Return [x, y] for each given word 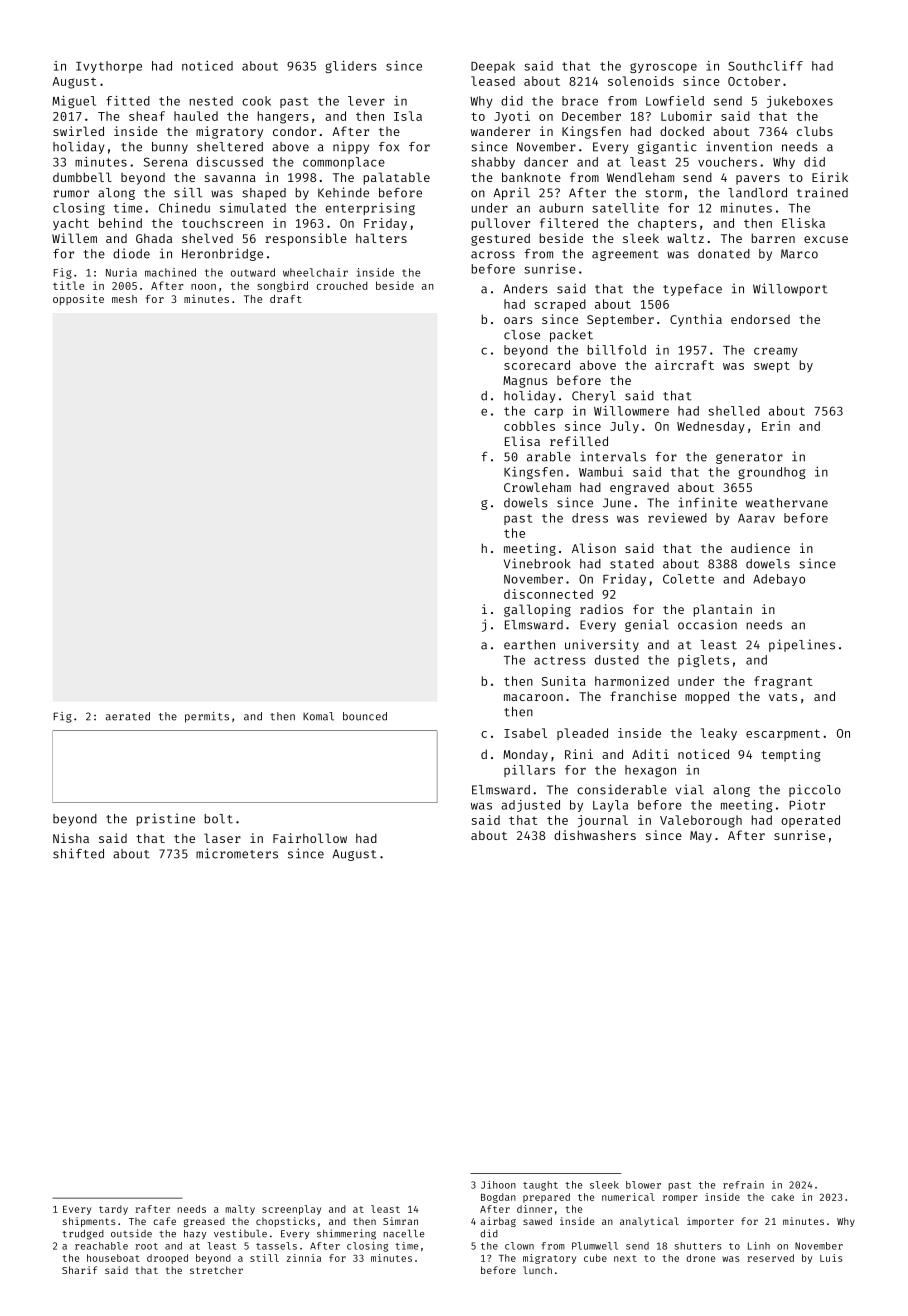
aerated [128, 716]
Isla [408, 116]
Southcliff [765, 66]
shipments [89, 1222]
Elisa [522, 441]
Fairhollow [310, 838]
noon [203, 287]
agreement [625, 255]
